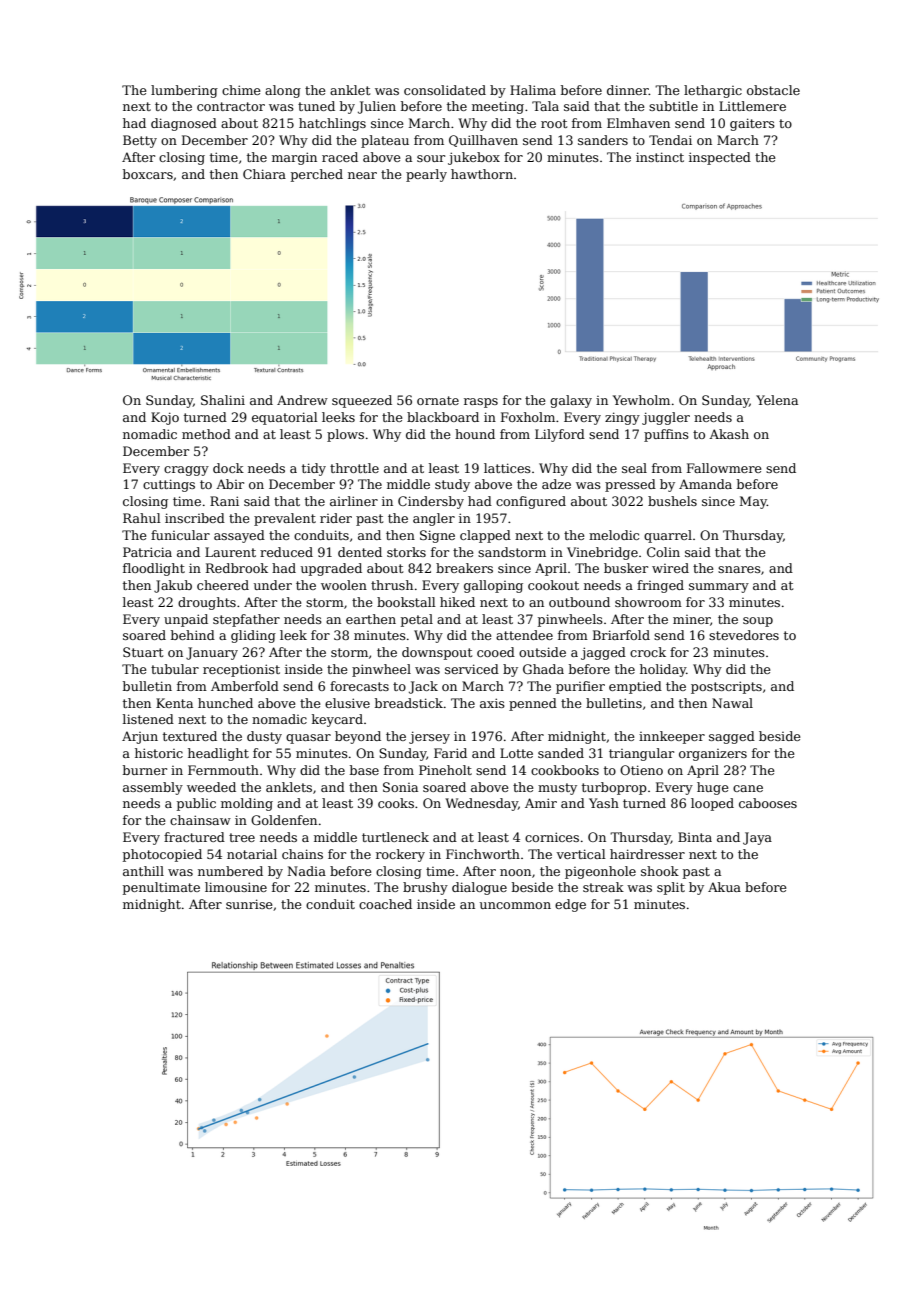 This document has height=1308, width=924. What do you see at coordinates (426, 175) in the document?
I see `pearly` at bounding box center [426, 175].
